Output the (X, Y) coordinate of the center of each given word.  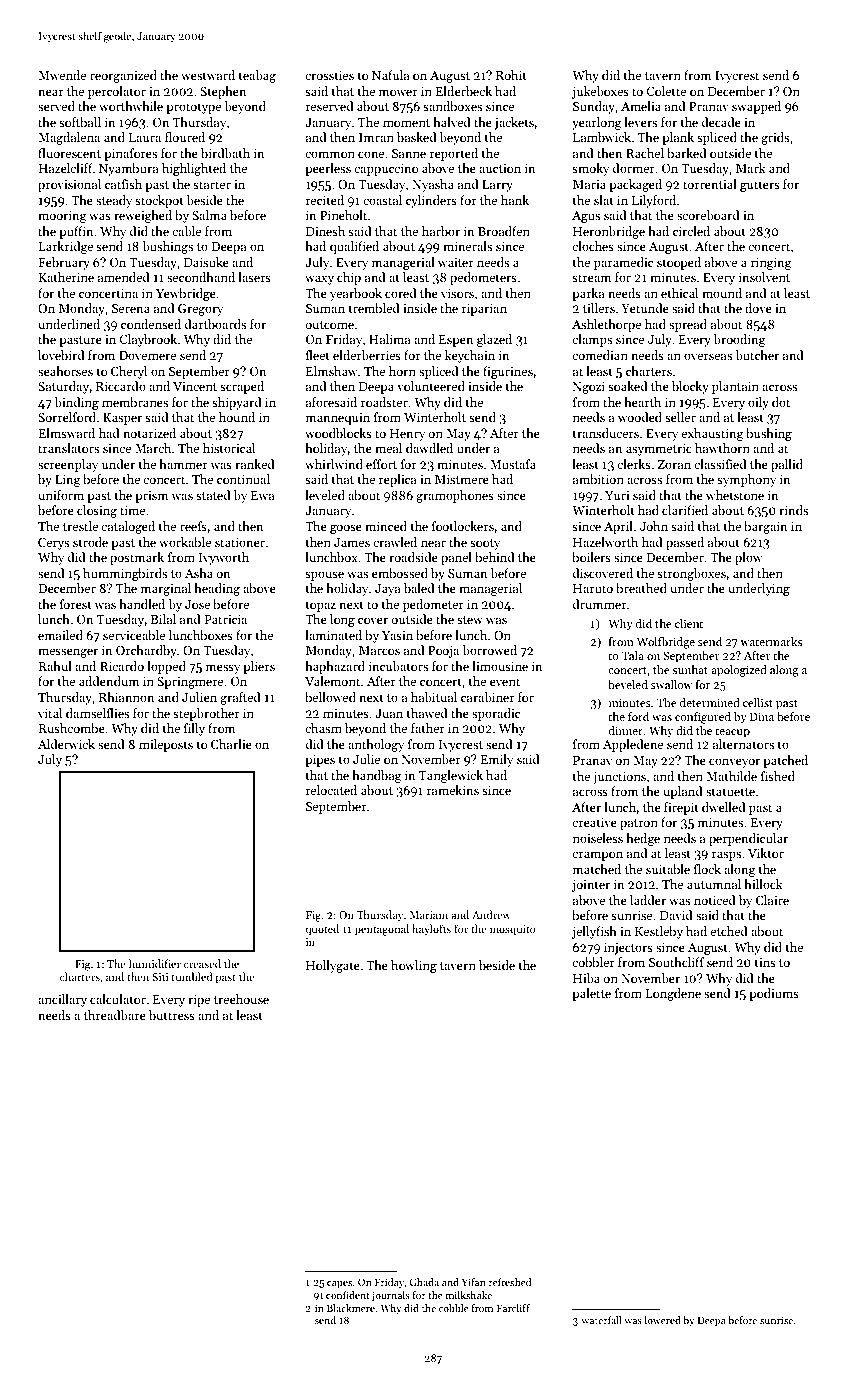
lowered (662, 1320)
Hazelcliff (66, 168)
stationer (240, 542)
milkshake (469, 1295)
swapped (756, 107)
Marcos (379, 650)
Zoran (674, 464)
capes (339, 1284)
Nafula (391, 75)
